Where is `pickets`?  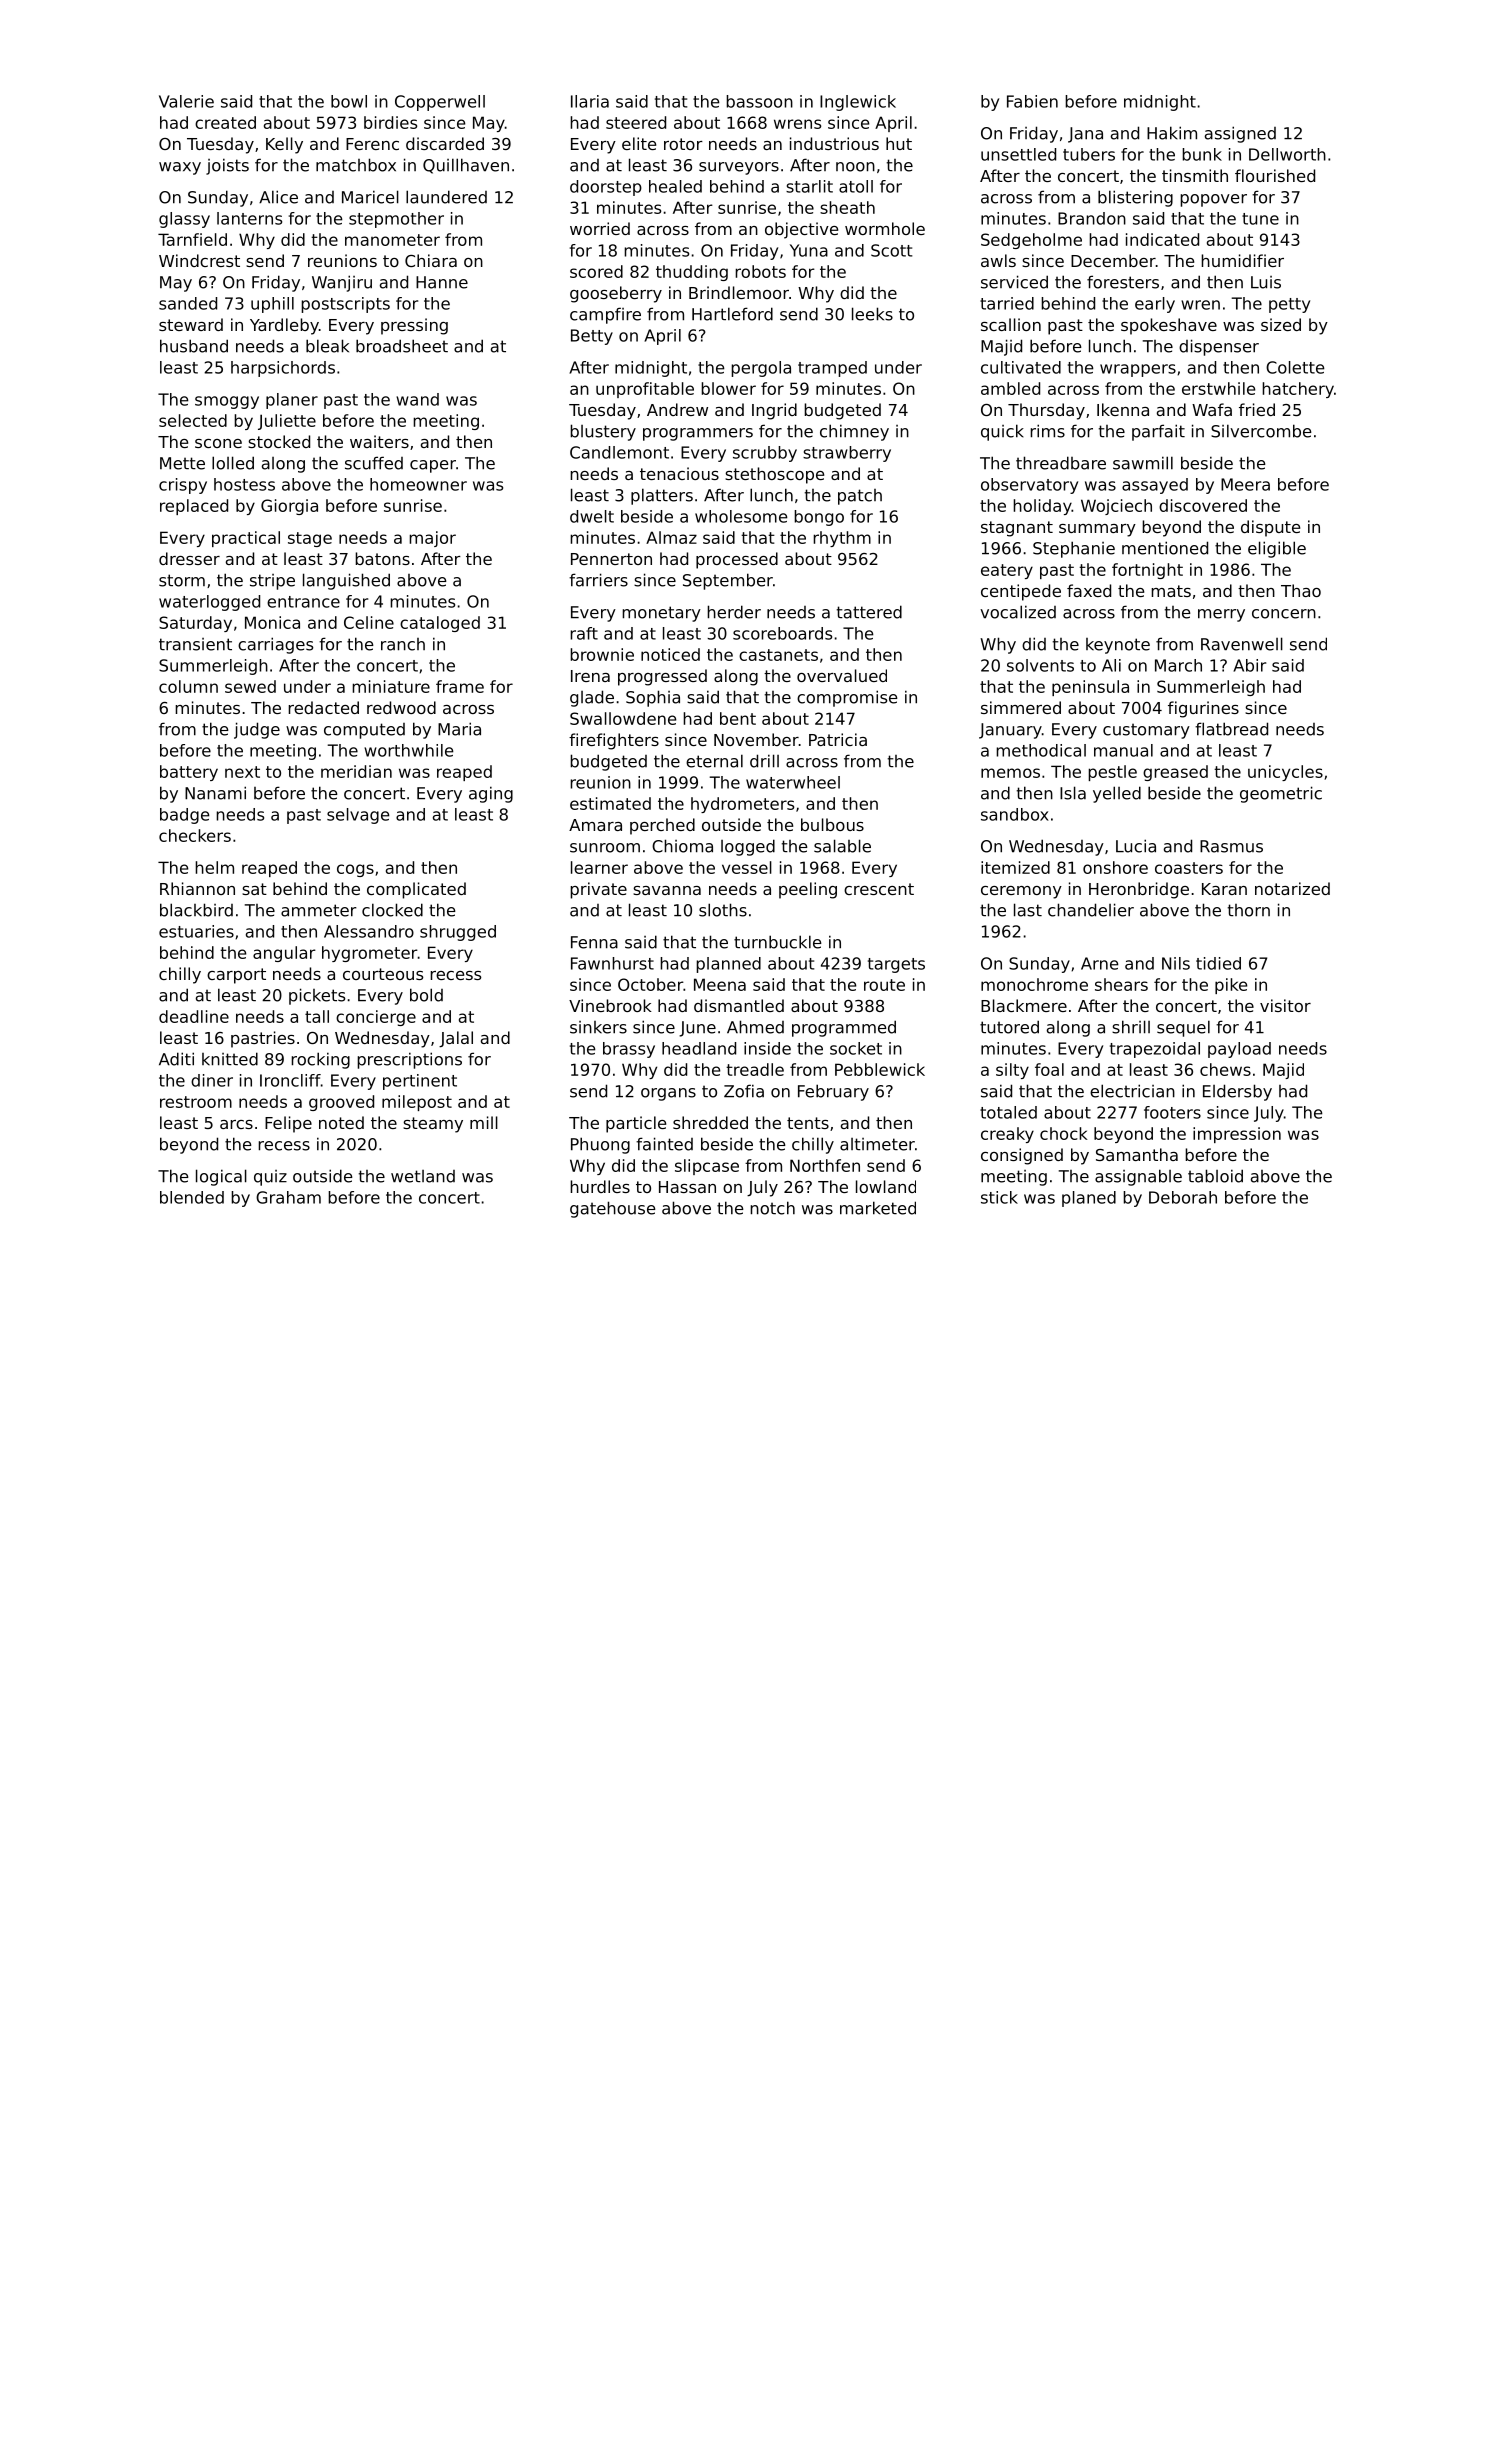
pickets is located at coordinates (317, 996).
